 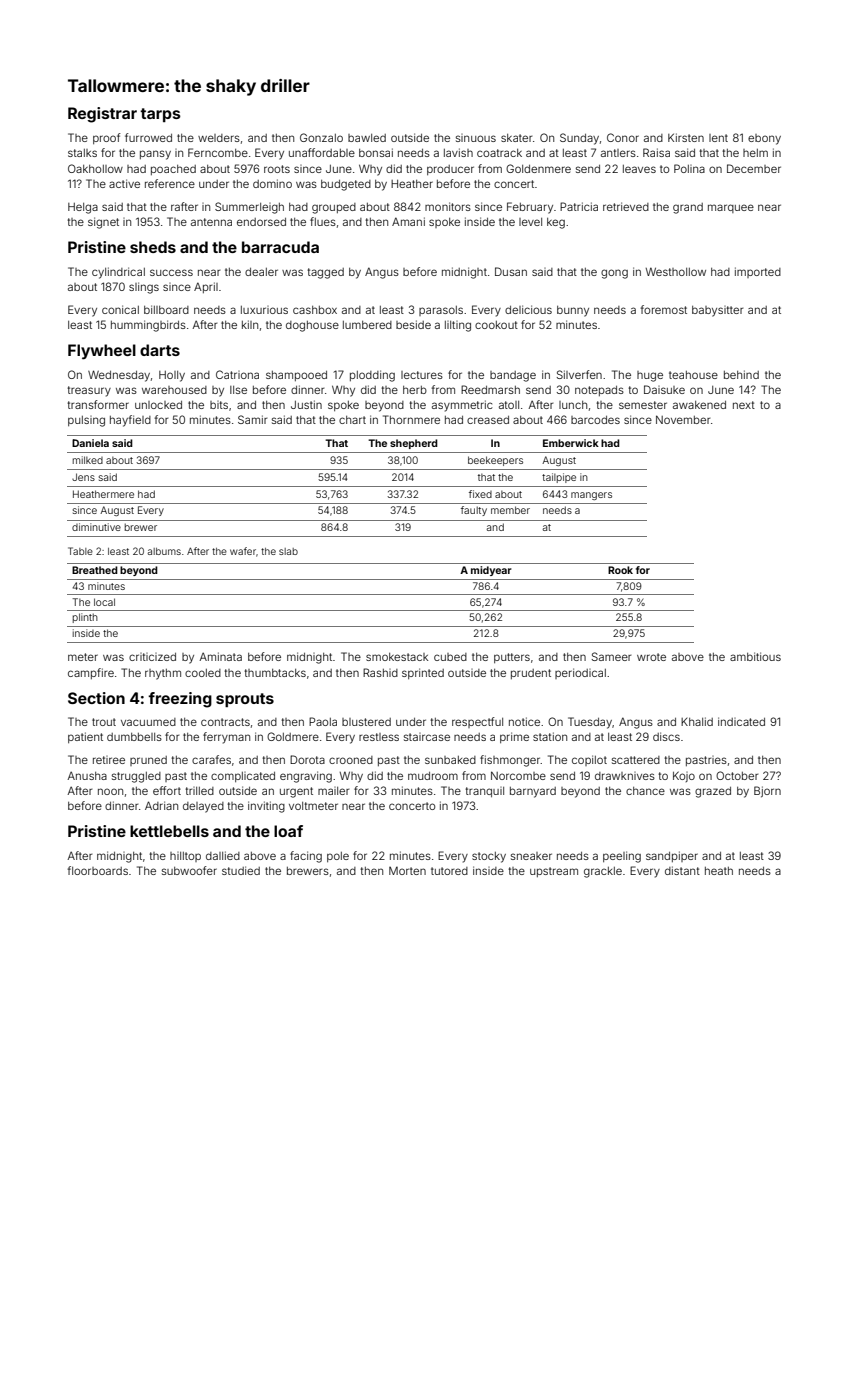 I want to click on wrote, so click(x=651, y=657).
